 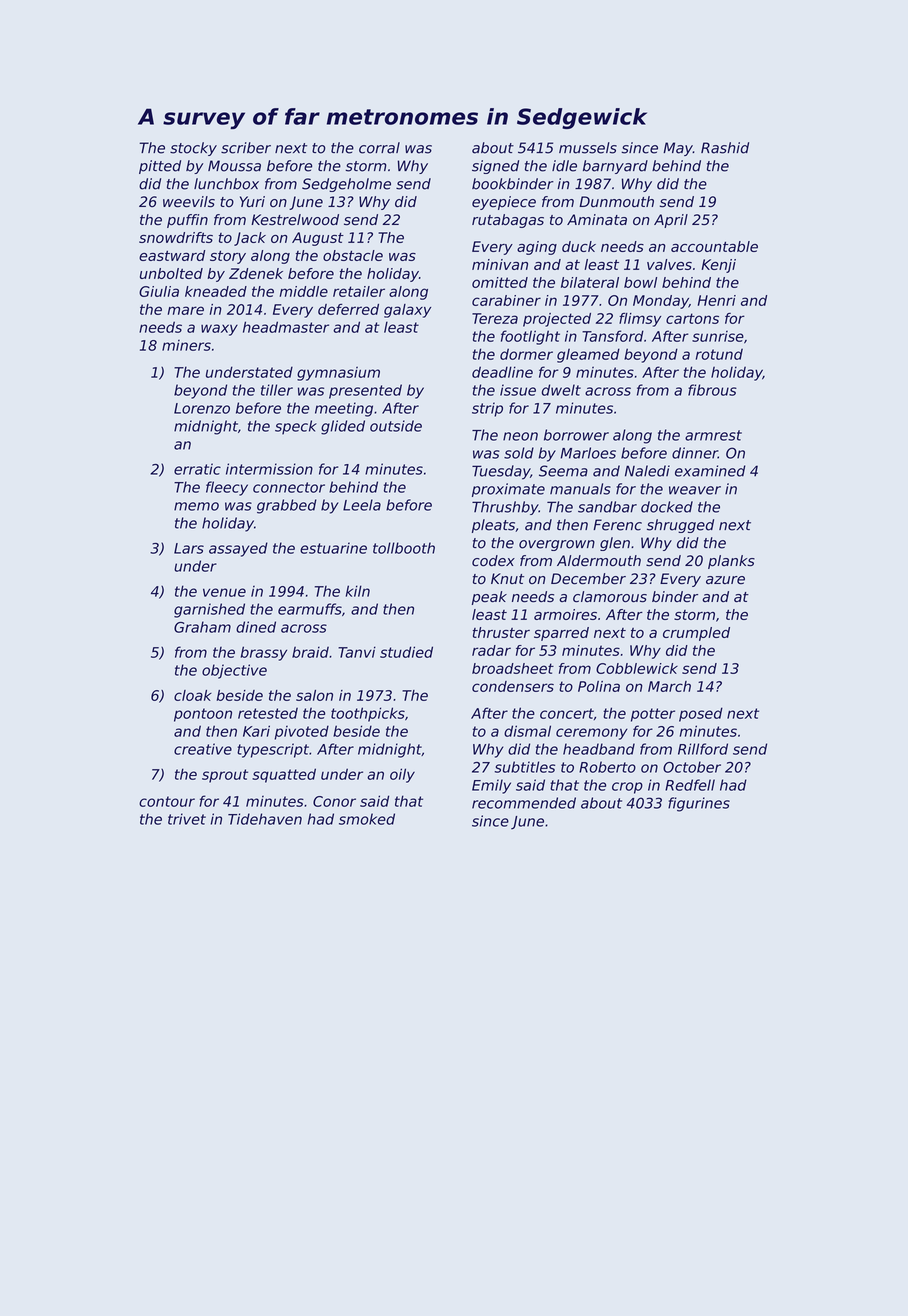 I want to click on deadline, so click(x=502, y=372).
